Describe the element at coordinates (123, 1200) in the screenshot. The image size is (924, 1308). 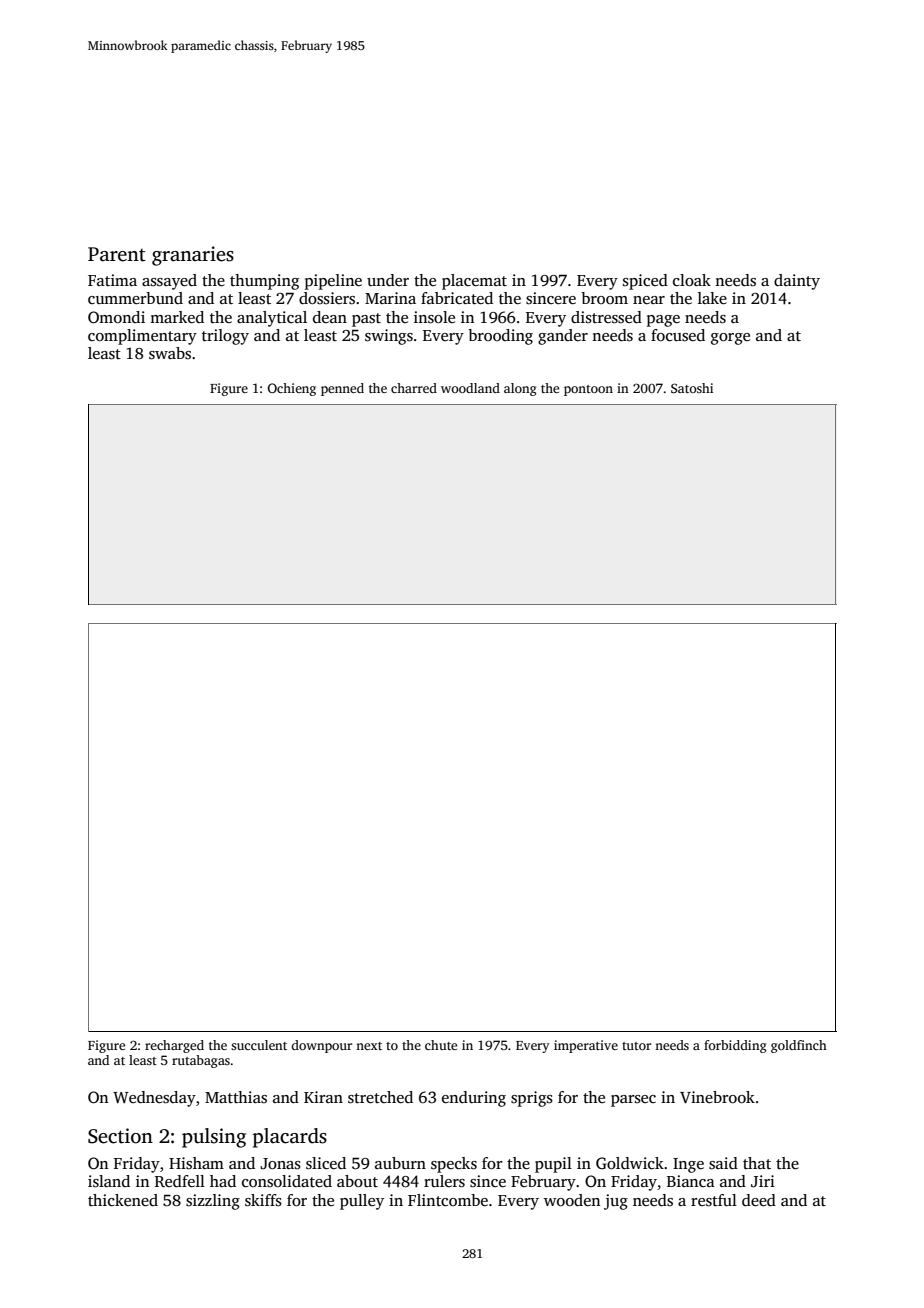
I see `thickened` at that location.
